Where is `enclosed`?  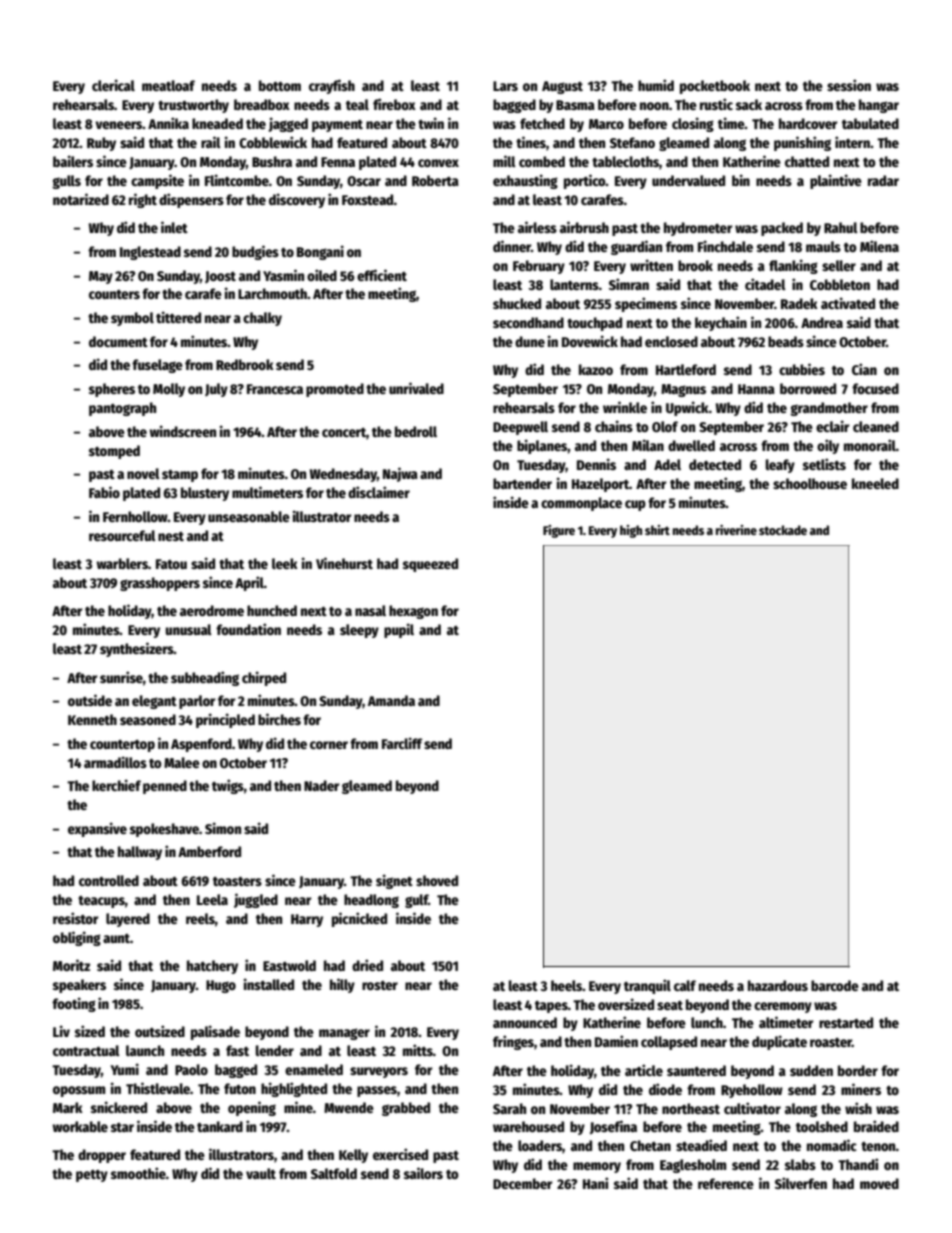 enclosed is located at coordinates (671, 341).
